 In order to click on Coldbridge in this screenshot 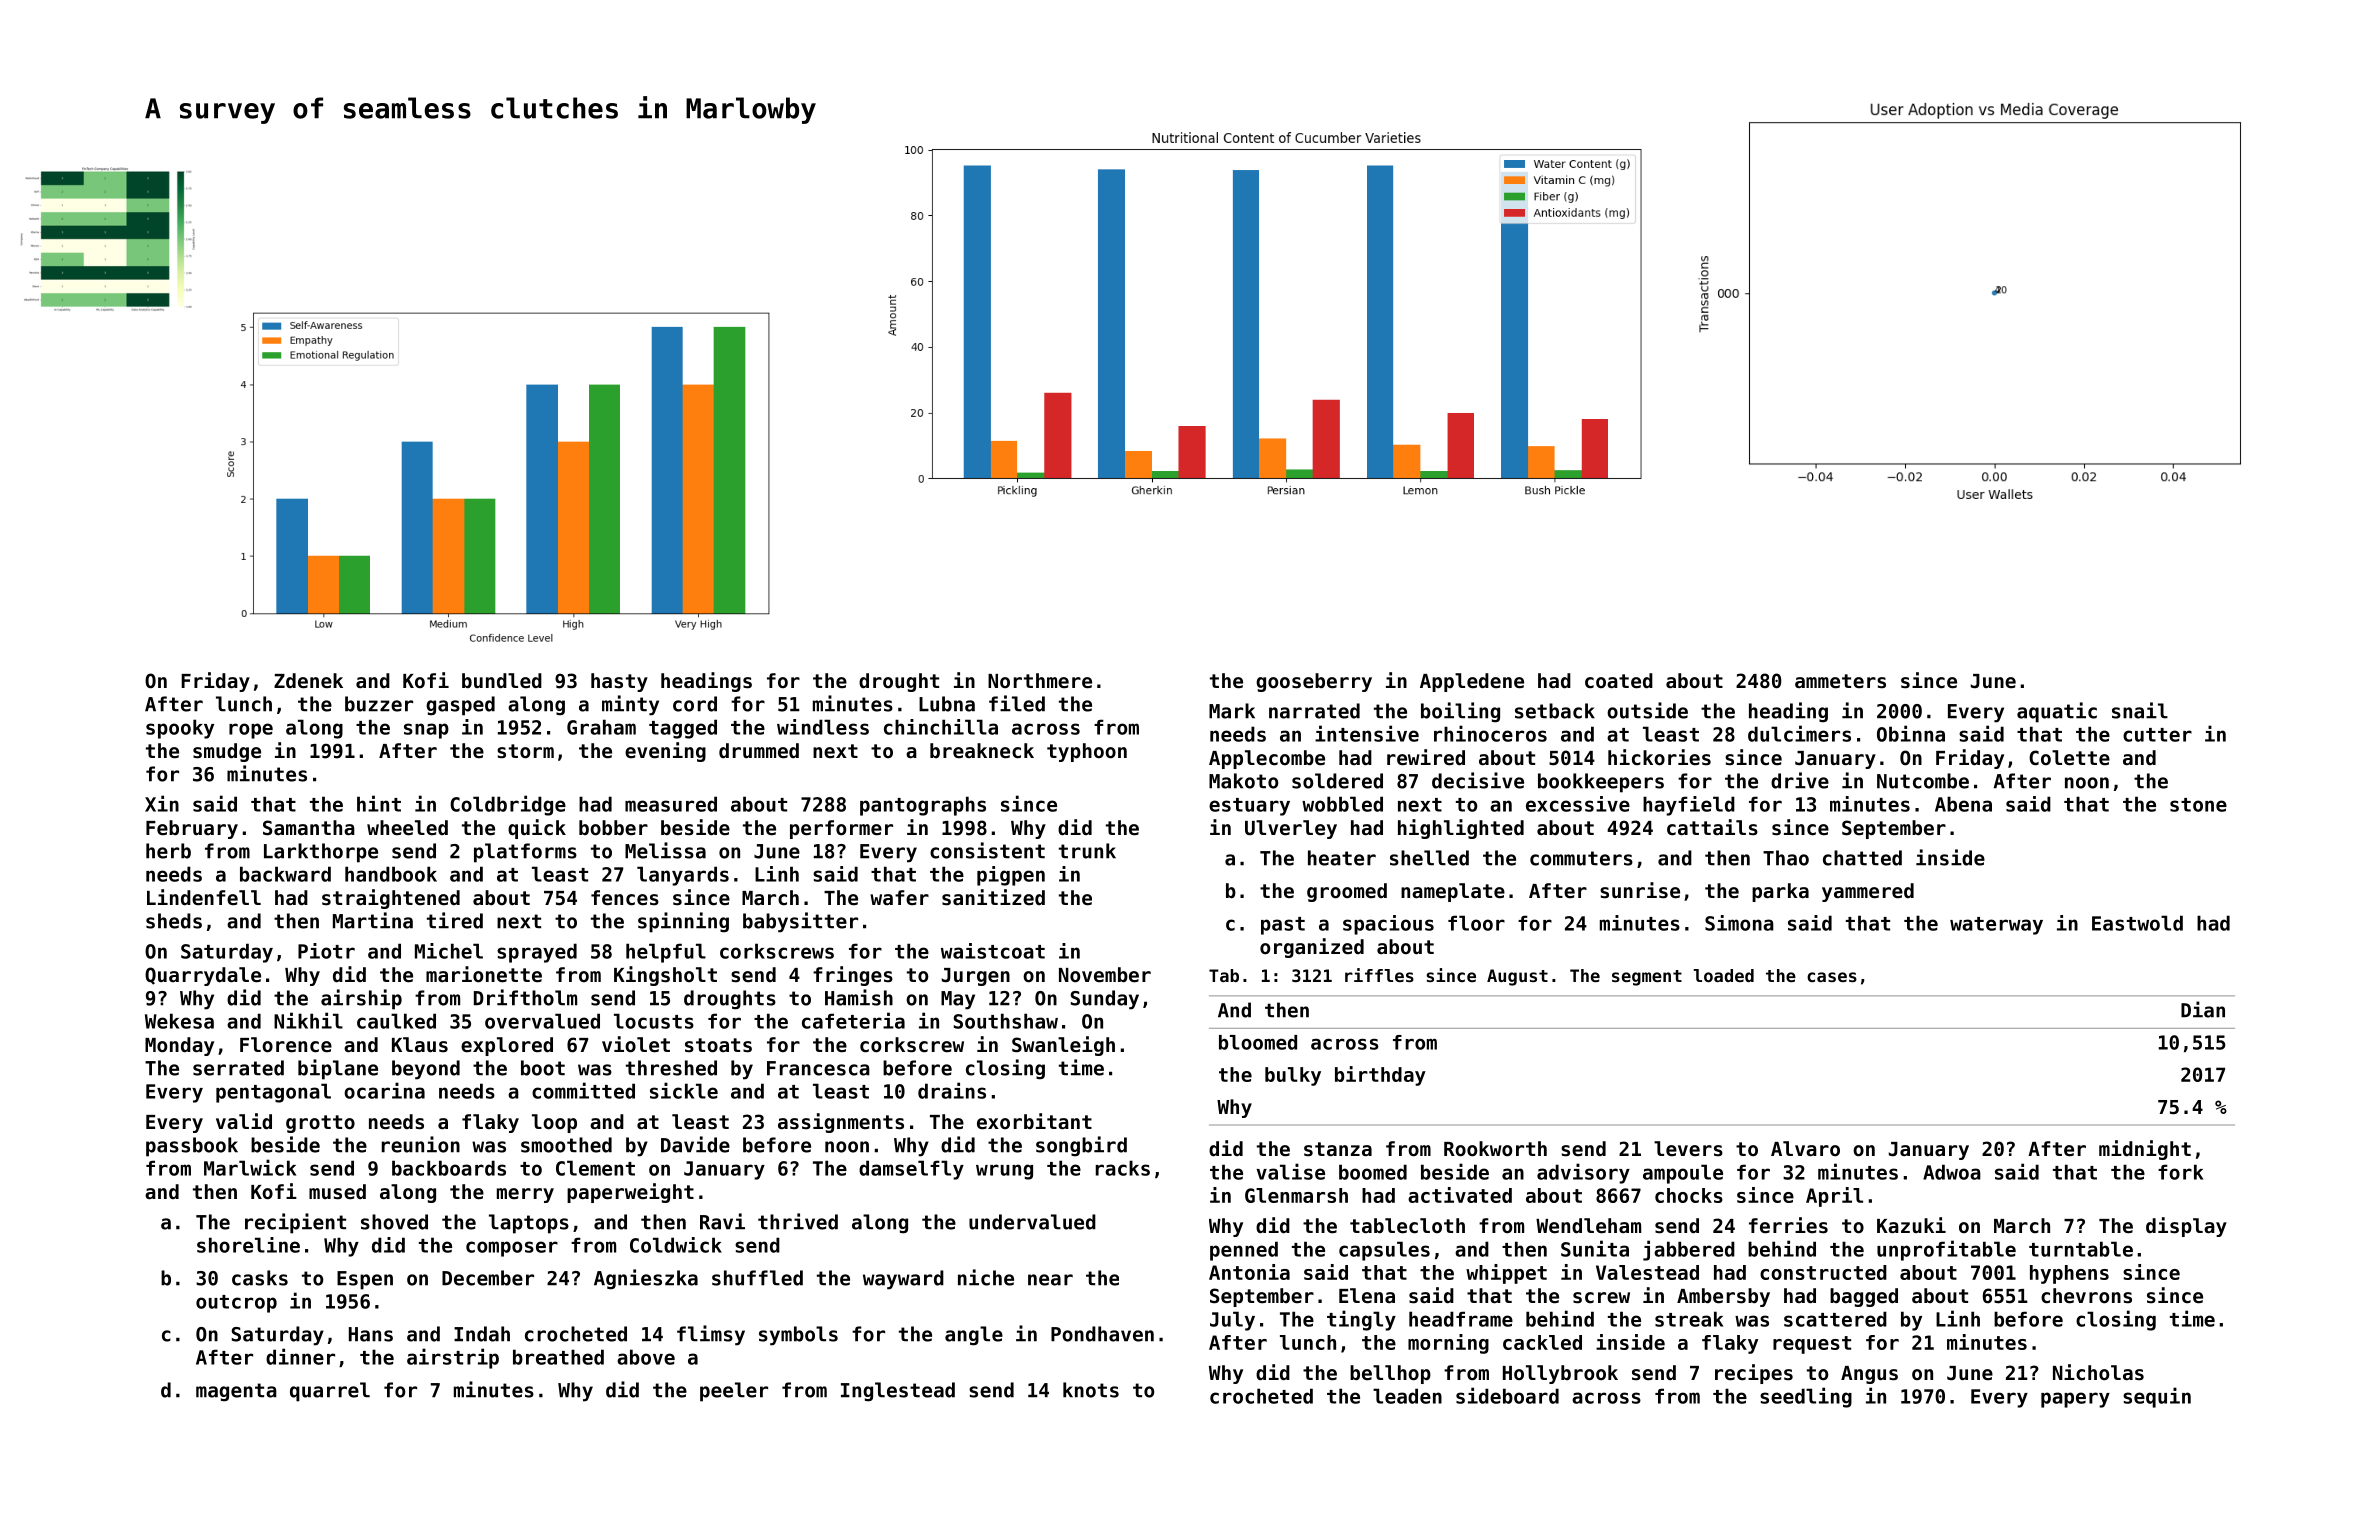, I will do `click(508, 805)`.
